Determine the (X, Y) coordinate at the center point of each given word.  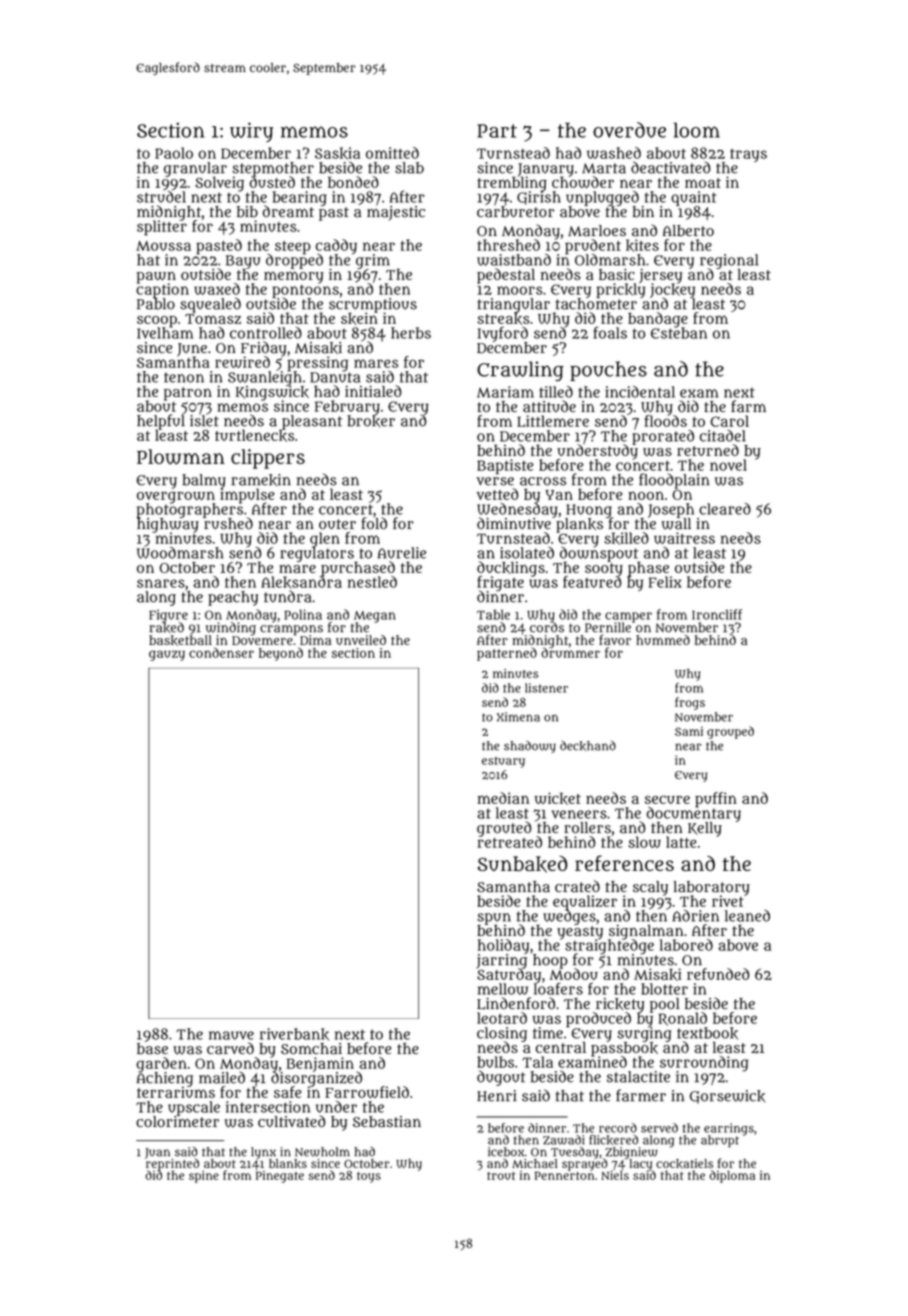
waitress (684, 538)
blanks (288, 1164)
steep (293, 247)
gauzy (167, 655)
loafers (558, 989)
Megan (375, 617)
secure (667, 799)
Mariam (505, 392)
